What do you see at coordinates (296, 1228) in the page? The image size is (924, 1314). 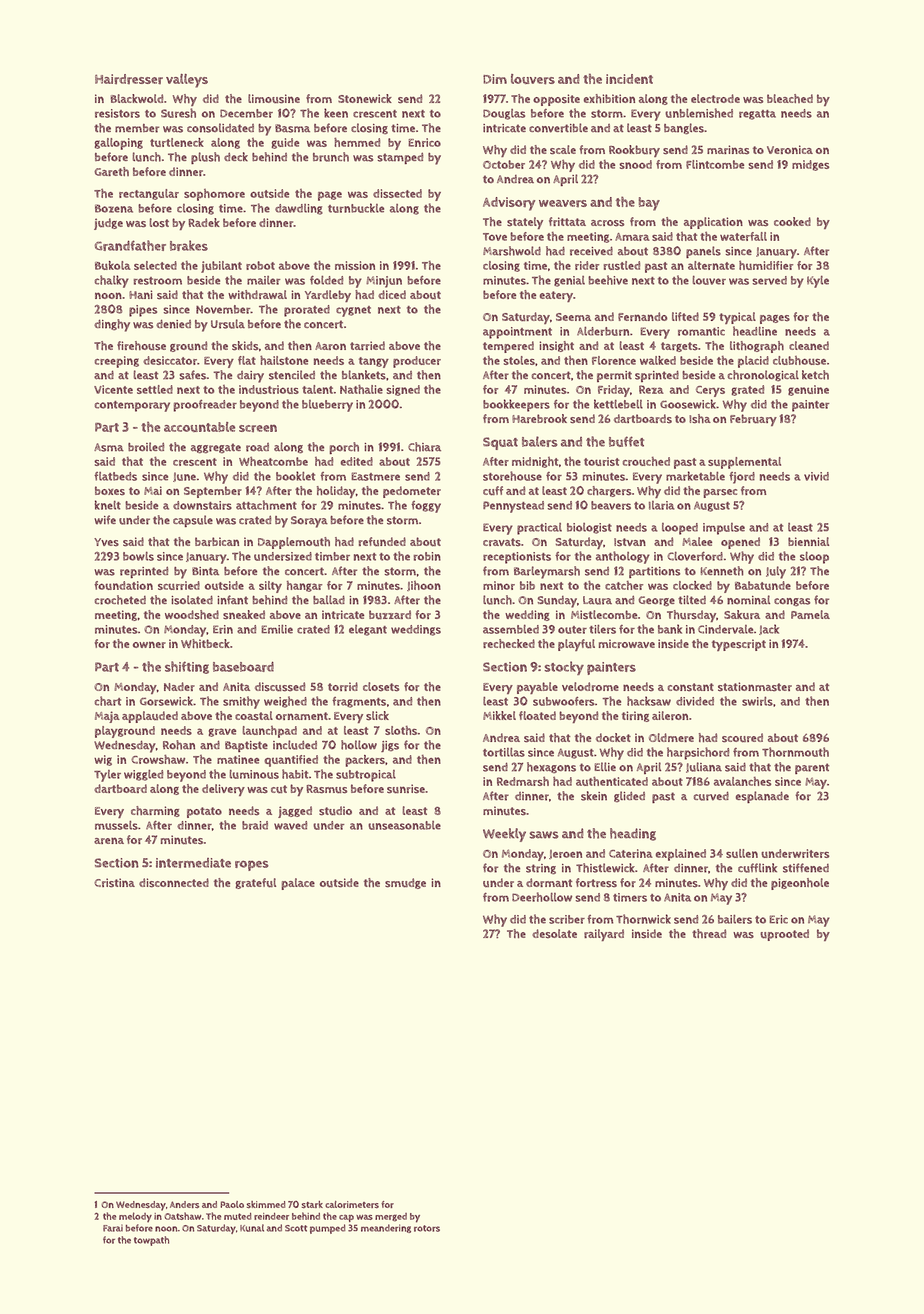 I see `Scott` at bounding box center [296, 1228].
